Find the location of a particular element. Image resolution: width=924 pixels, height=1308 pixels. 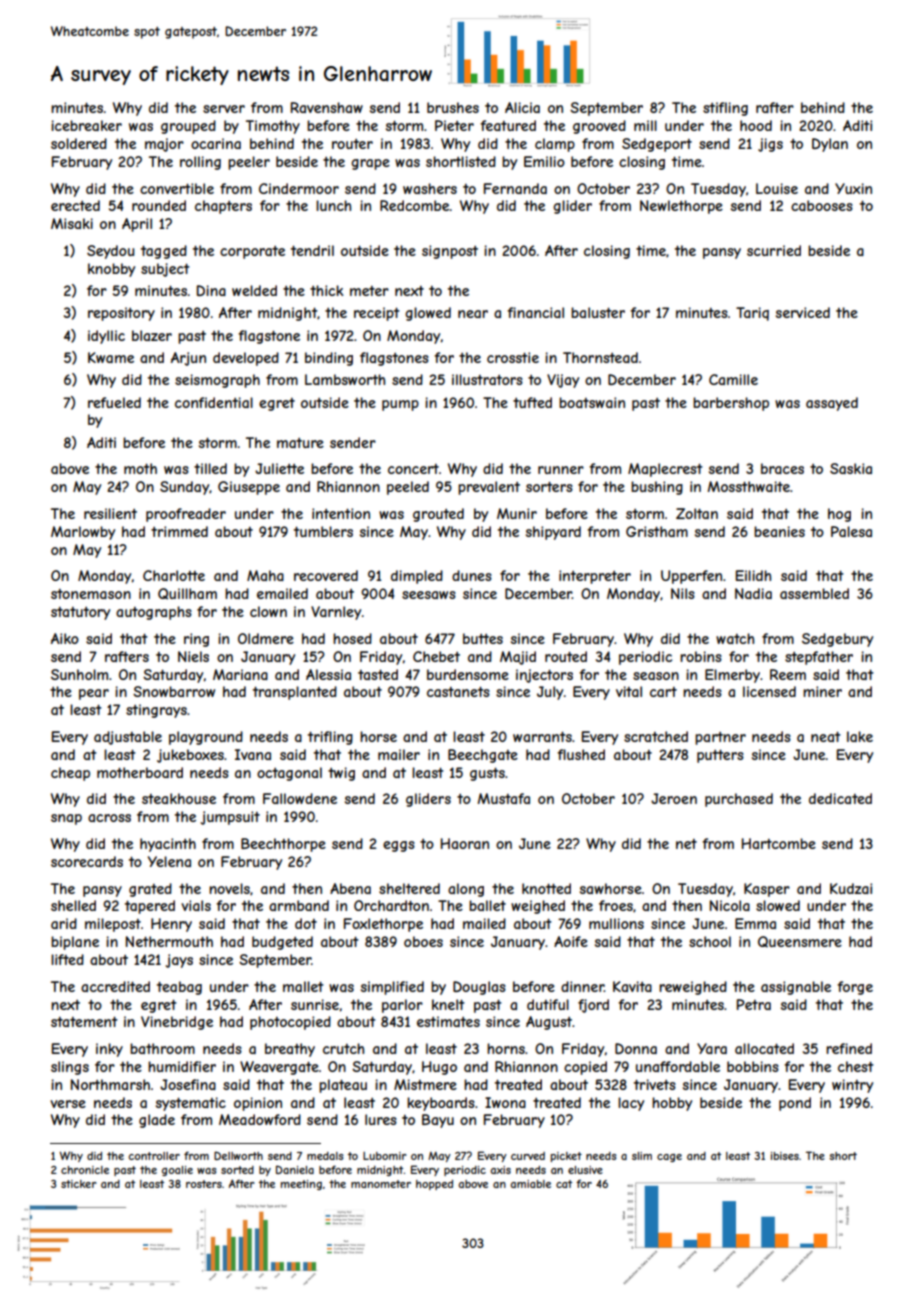

washers is located at coordinates (430, 188).
